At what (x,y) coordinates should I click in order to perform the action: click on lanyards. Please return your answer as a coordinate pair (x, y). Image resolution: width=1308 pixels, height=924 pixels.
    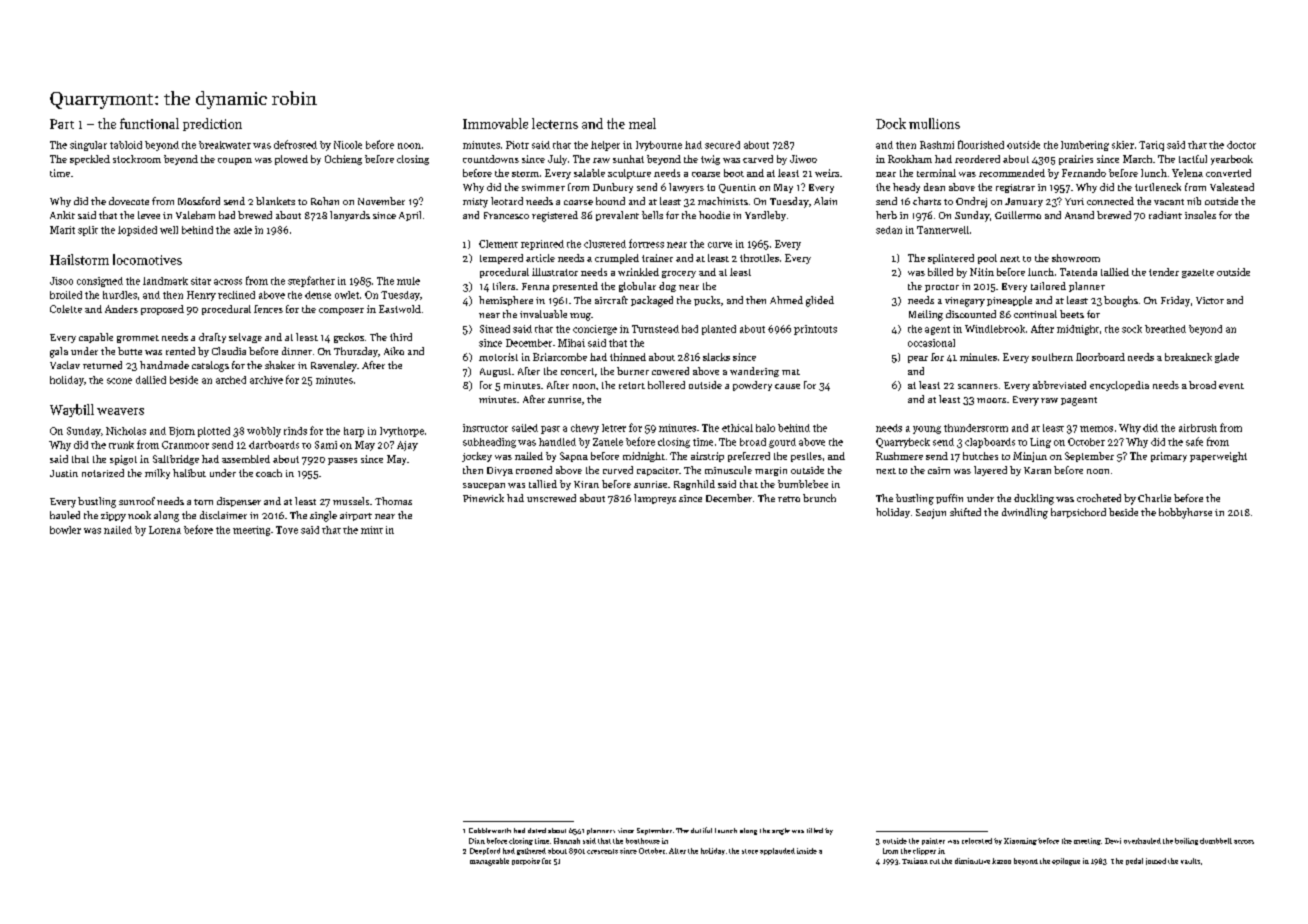
    Looking at the image, I should click on (350, 216).
